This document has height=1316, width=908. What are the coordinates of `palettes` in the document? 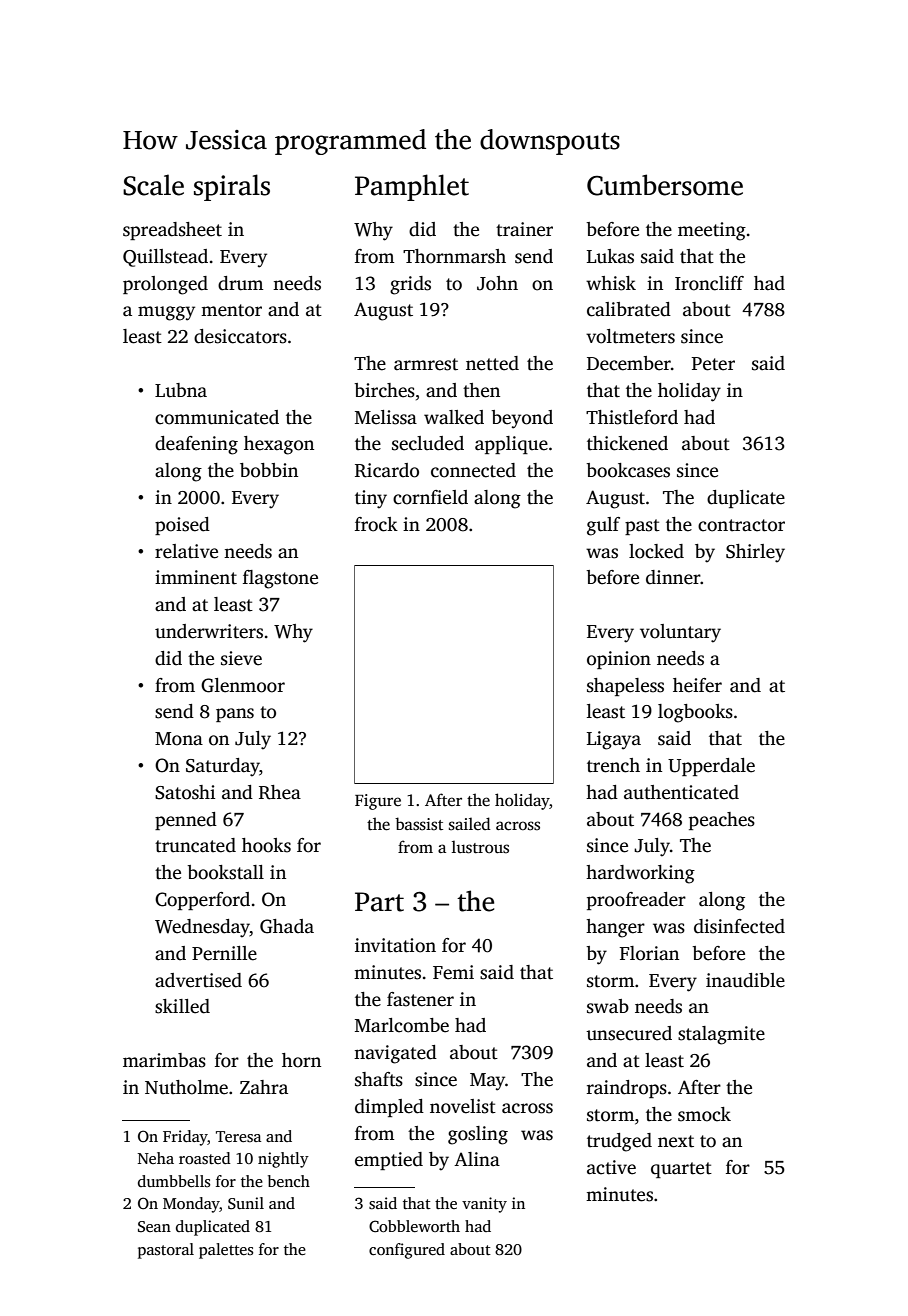 It's located at (226, 1251).
